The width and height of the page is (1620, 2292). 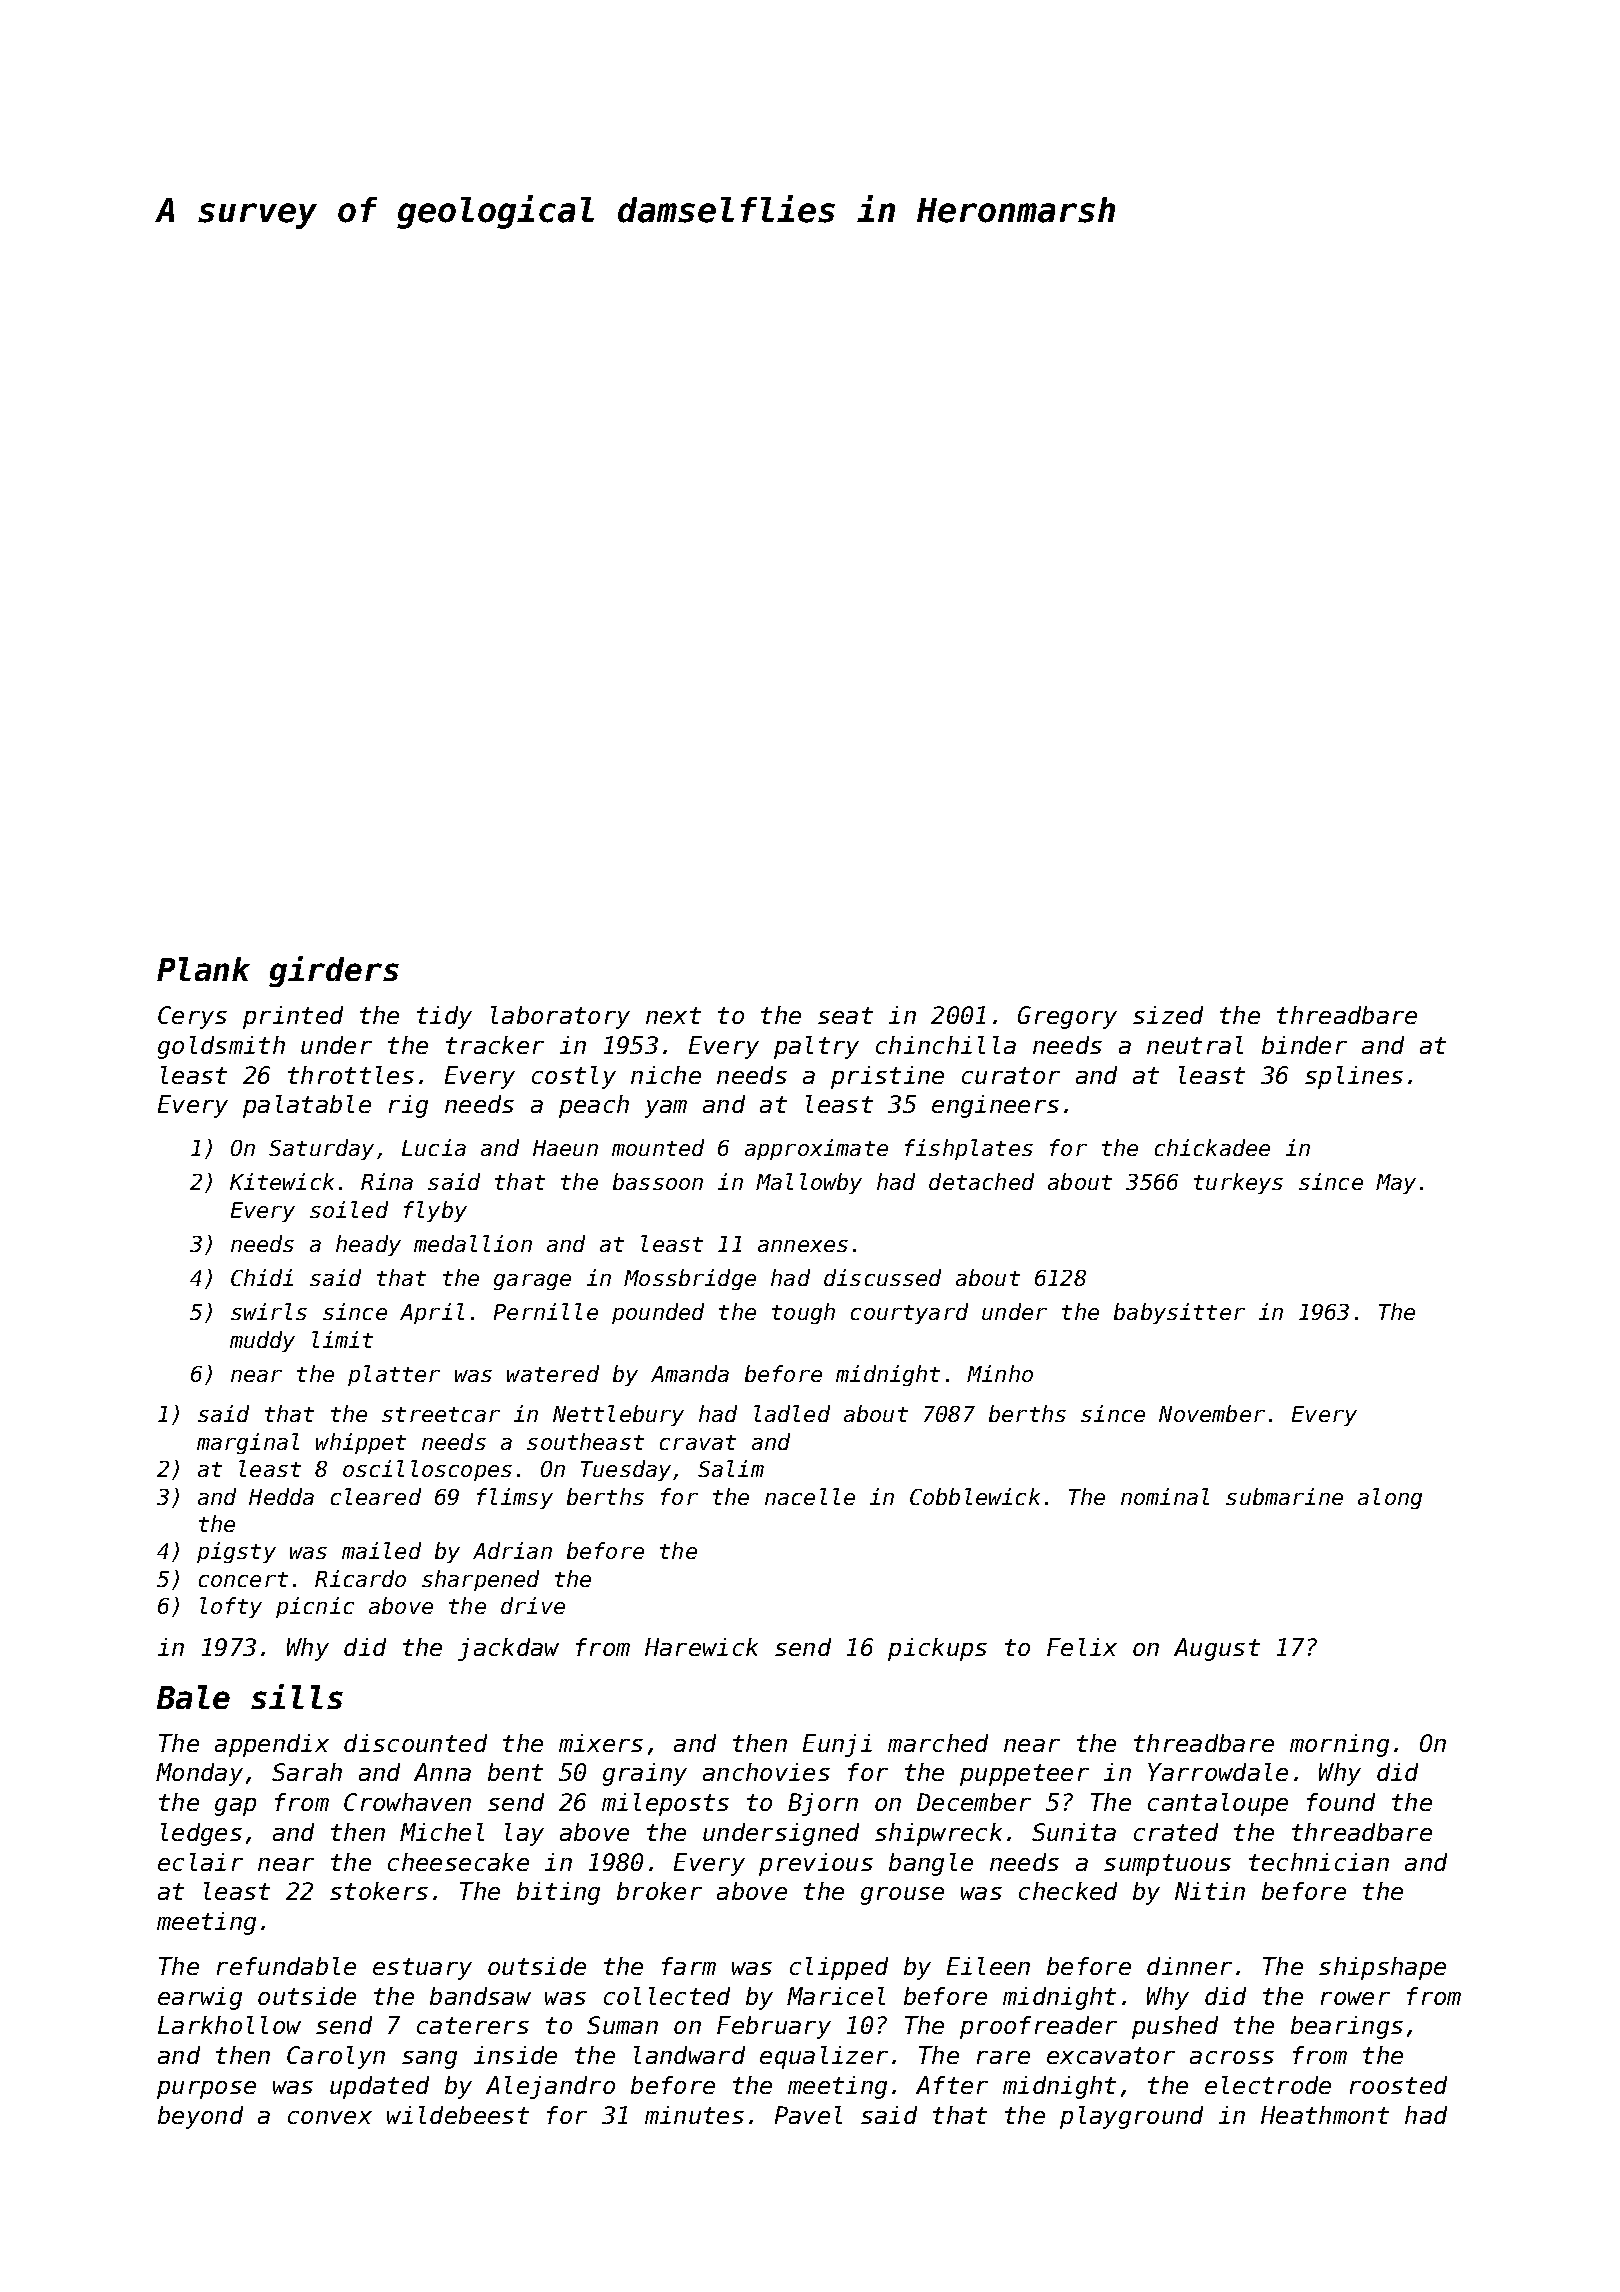 I want to click on updated, so click(x=379, y=2087).
